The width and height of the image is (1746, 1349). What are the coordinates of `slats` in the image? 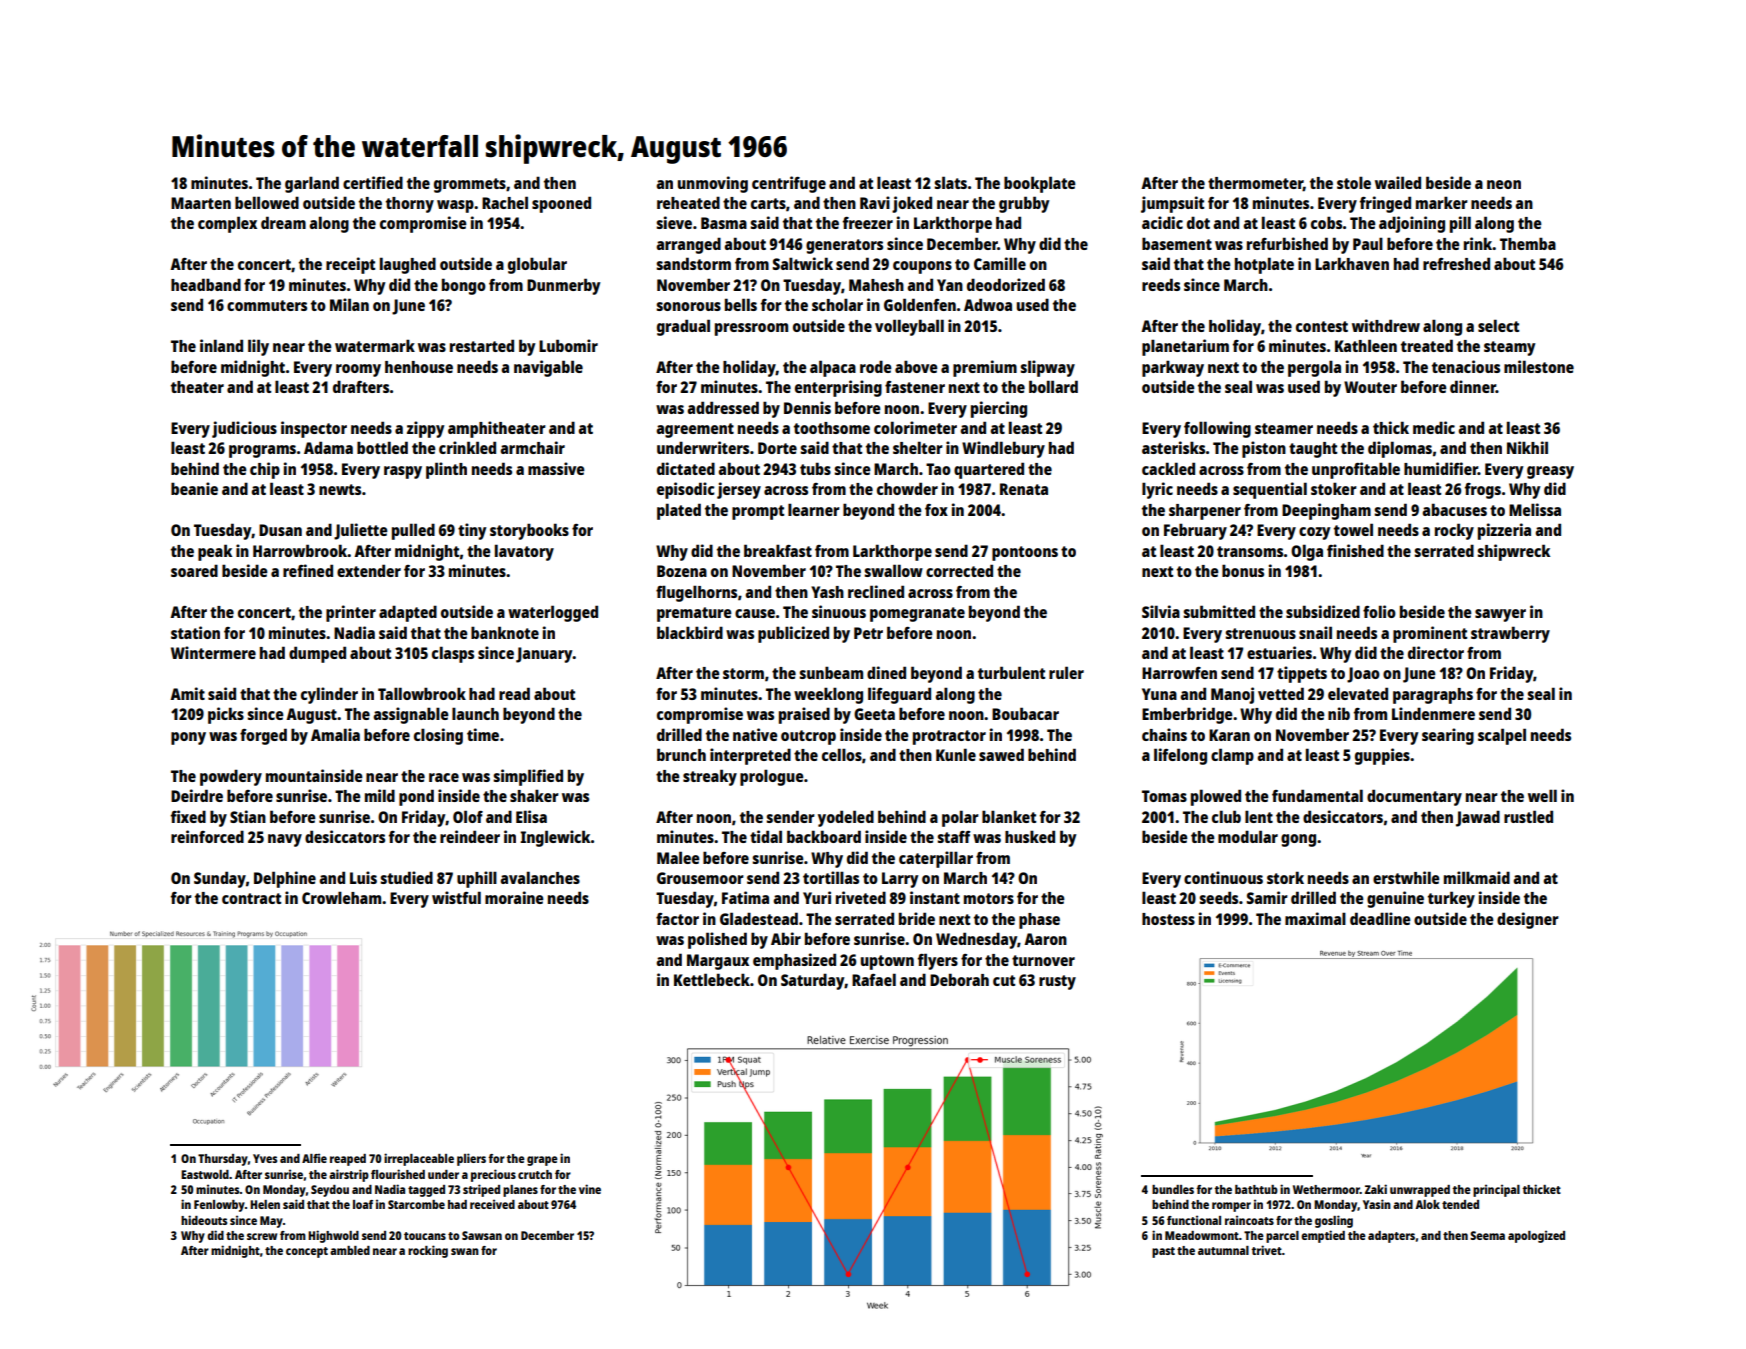 It's located at (950, 182).
